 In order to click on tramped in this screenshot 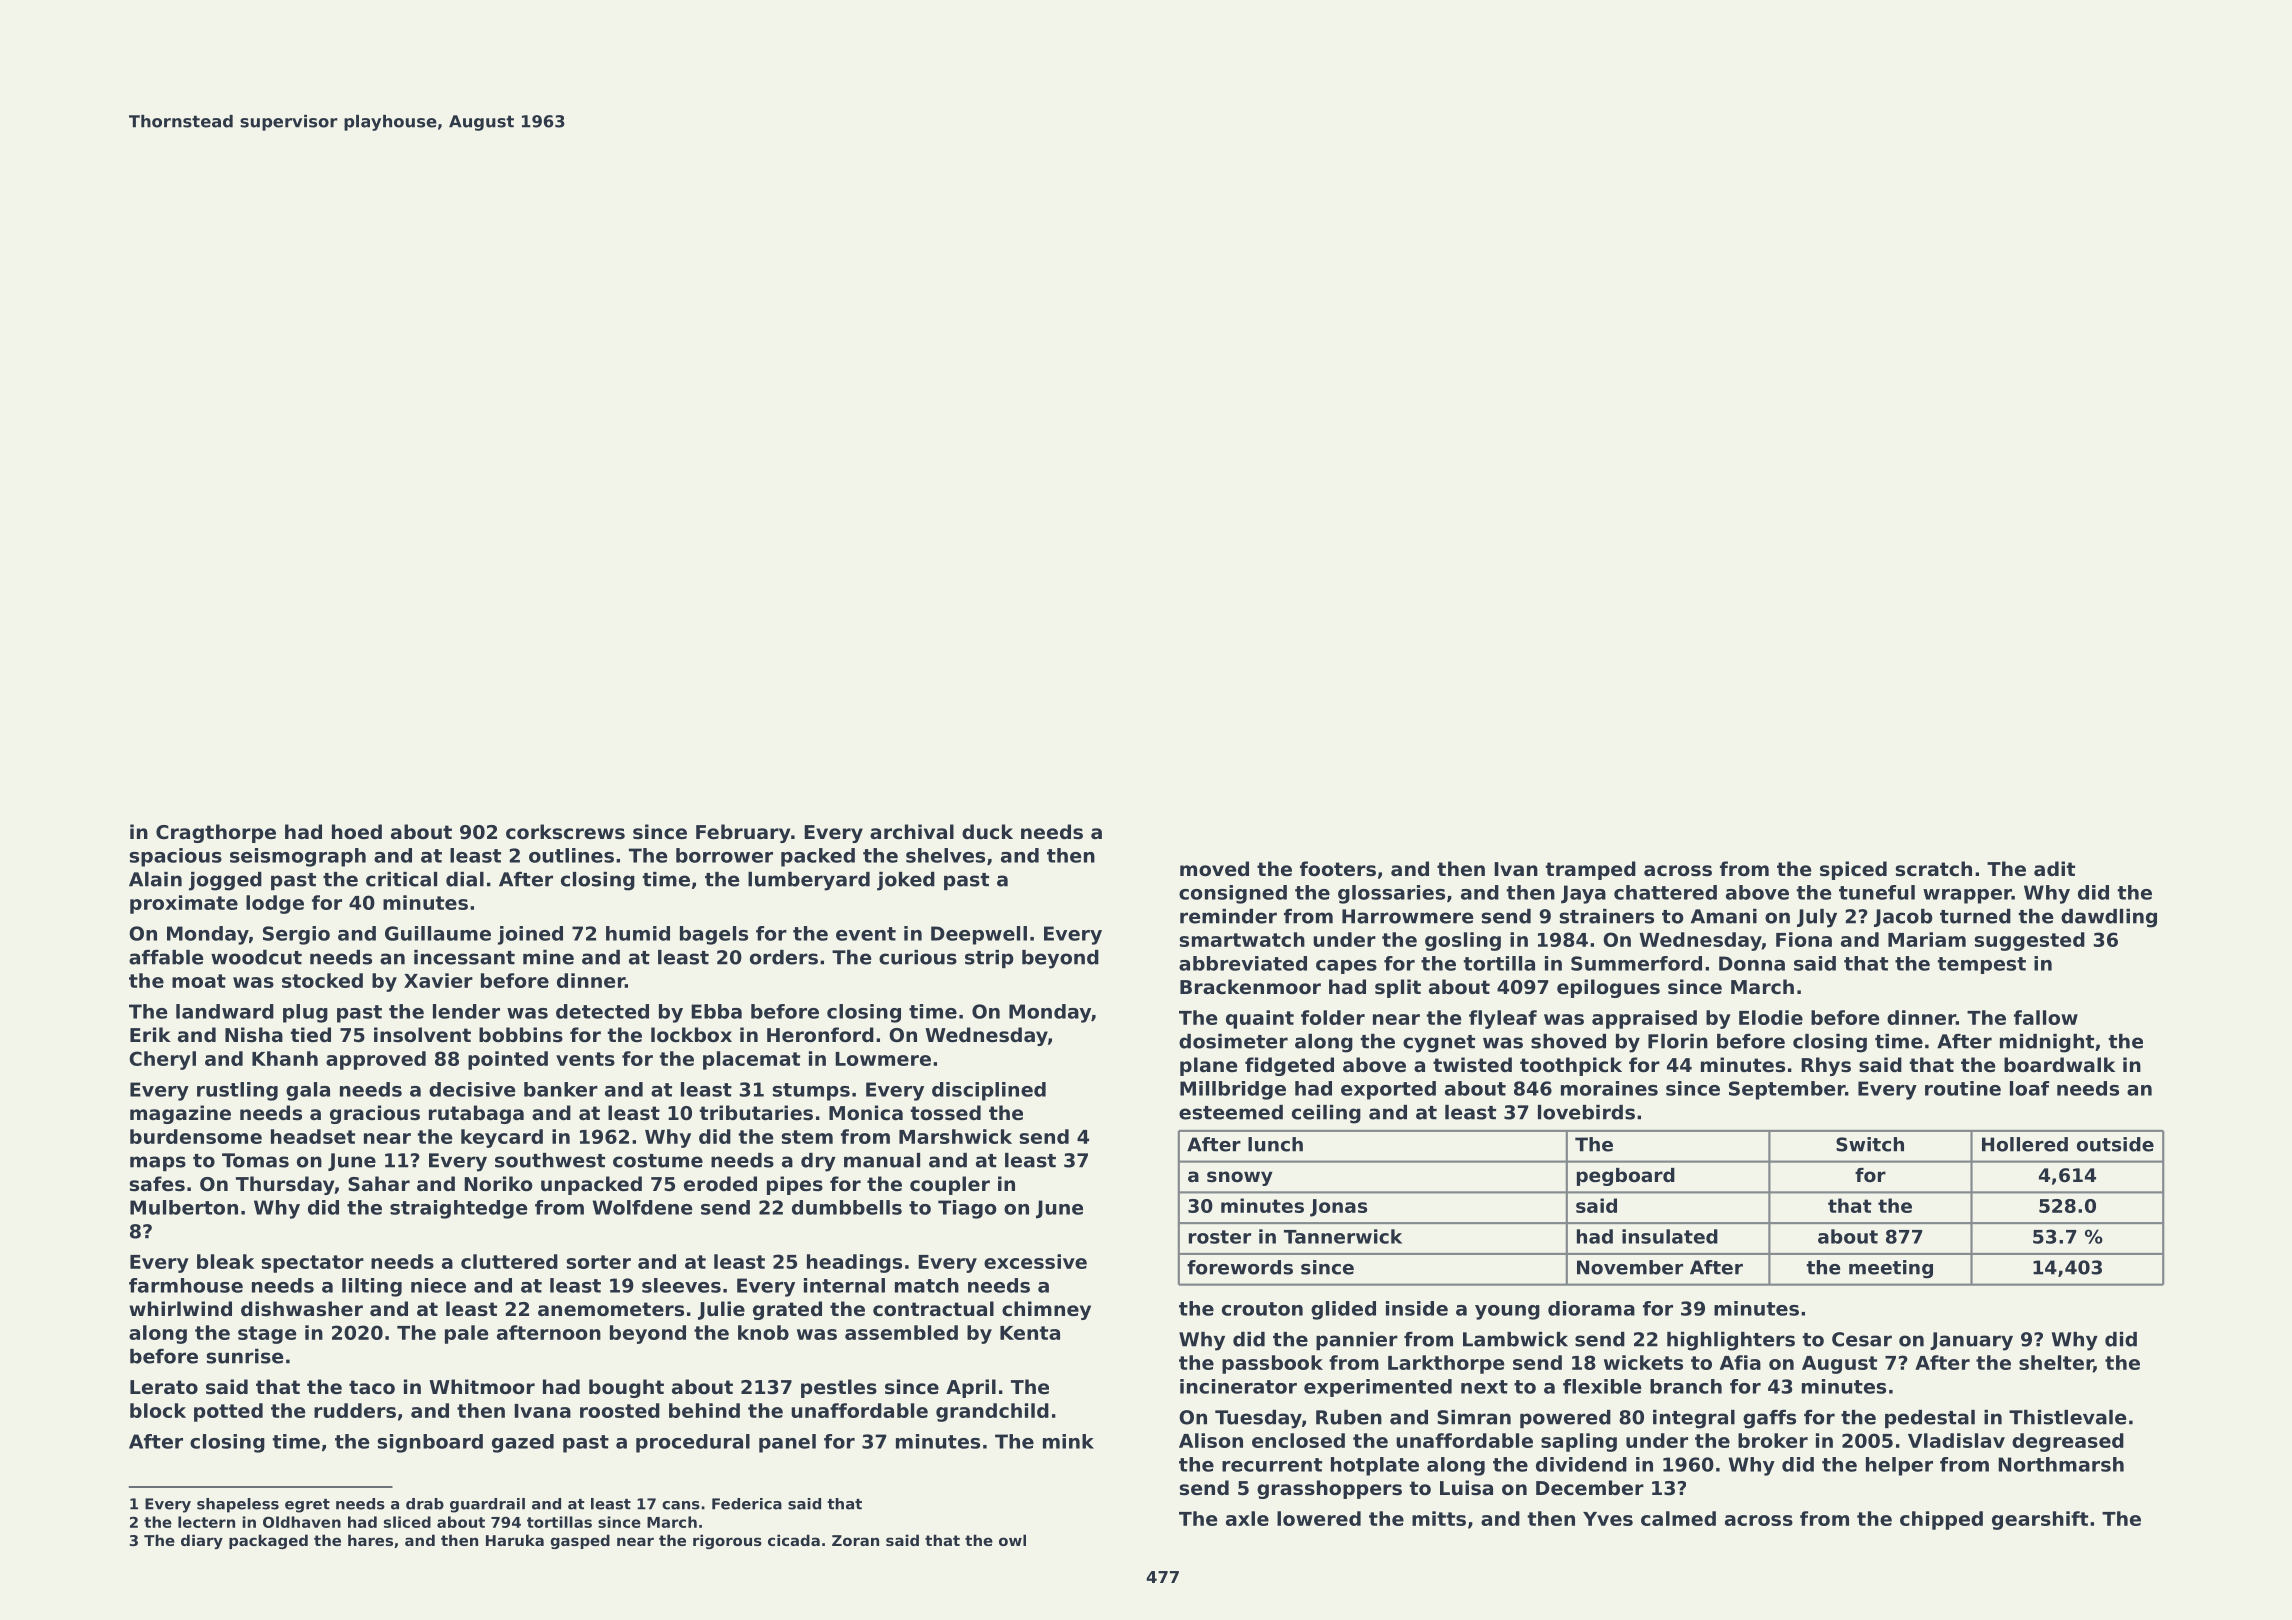, I will do `click(1590, 870)`.
